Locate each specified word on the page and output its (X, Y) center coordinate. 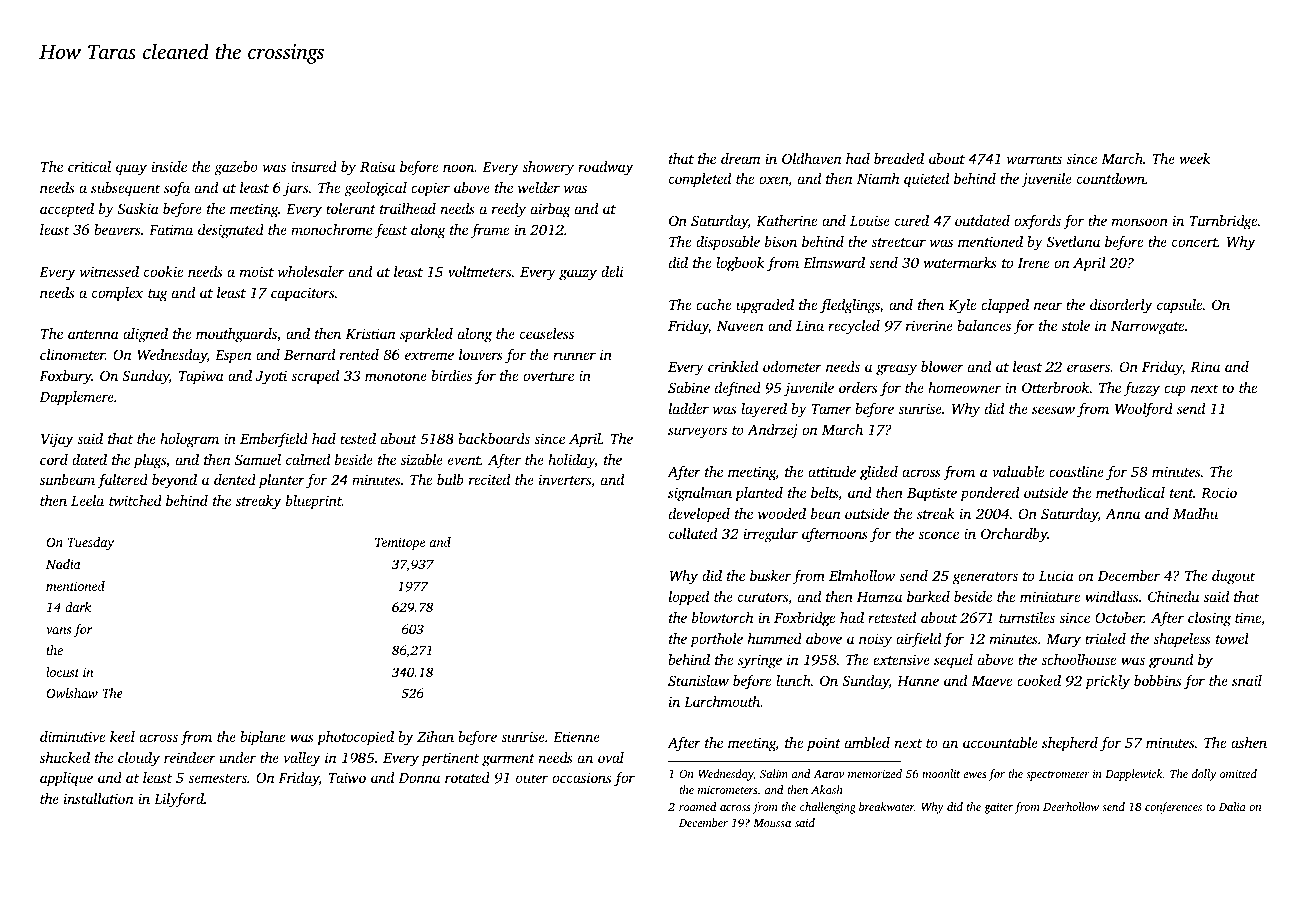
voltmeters (479, 271)
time (1248, 617)
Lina (810, 325)
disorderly (1121, 306)
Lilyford (179, 800)
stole (1076, 325)
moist (257, 271)
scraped (315, 377)
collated (693, 533)
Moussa (772, 823)
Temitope (400, 543)
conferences (1173, 808)
